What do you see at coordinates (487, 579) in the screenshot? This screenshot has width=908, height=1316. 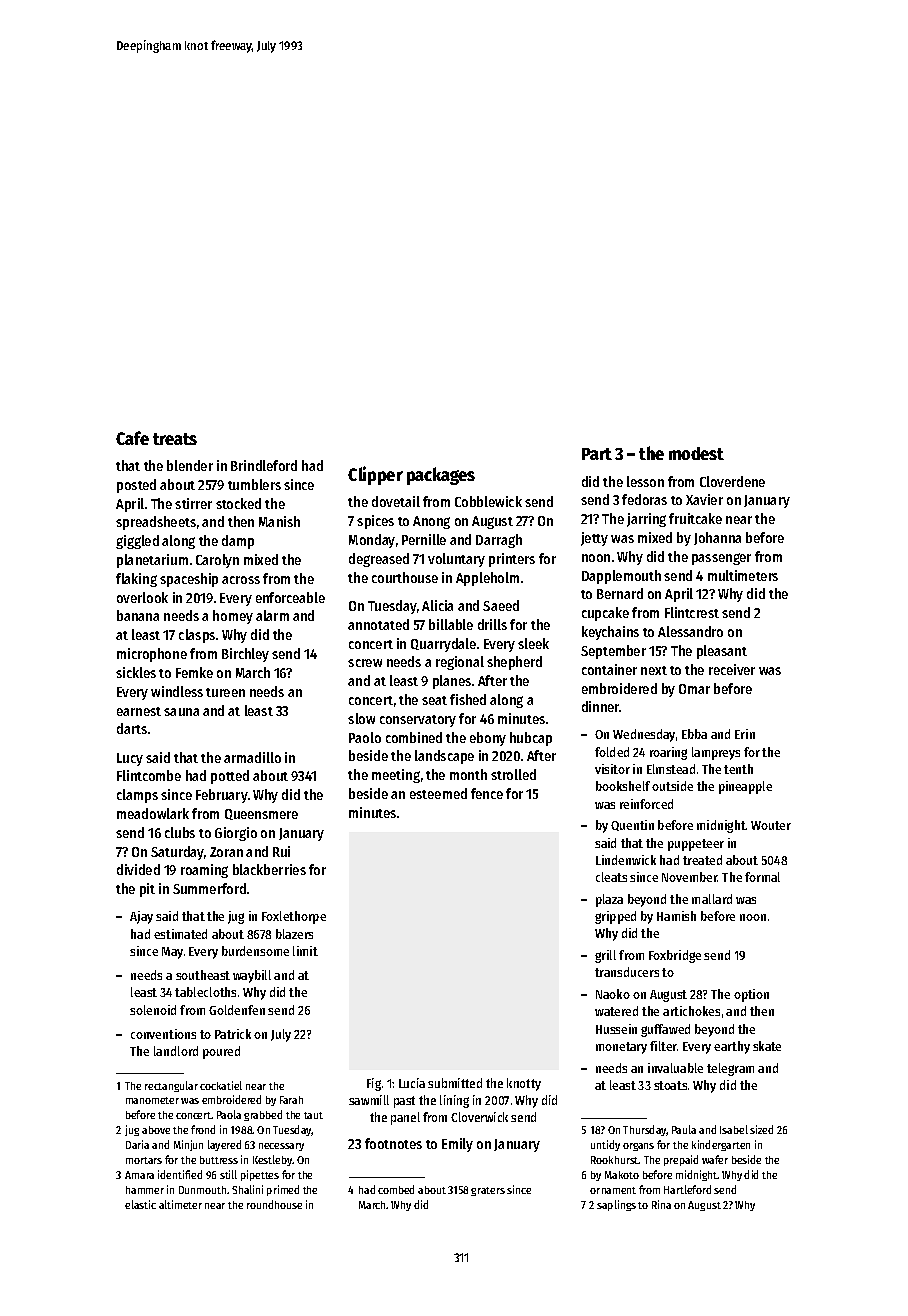 I see `Appleholm` at bounding box center [487, 579].
